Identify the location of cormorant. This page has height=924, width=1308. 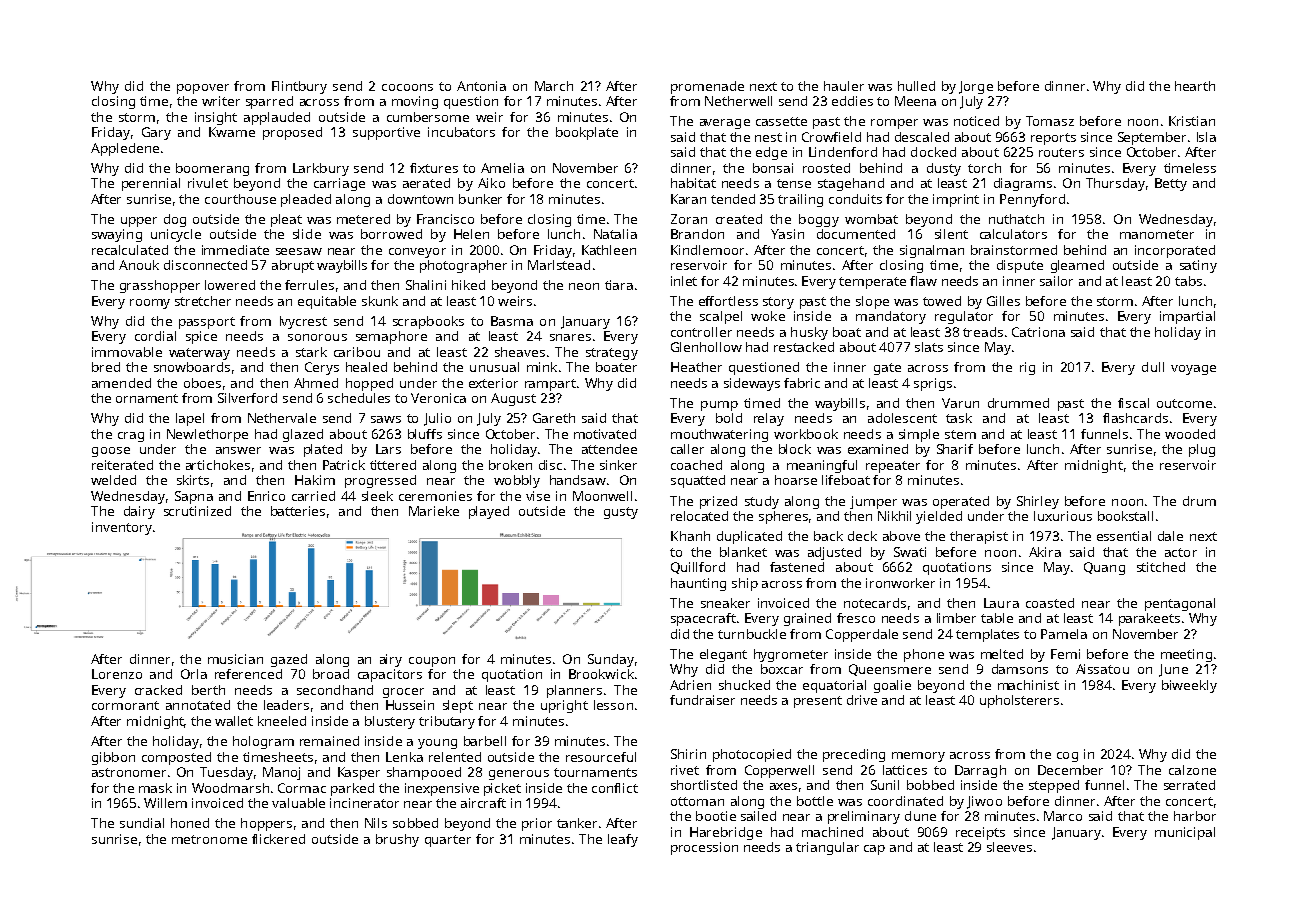
(125, 705).
